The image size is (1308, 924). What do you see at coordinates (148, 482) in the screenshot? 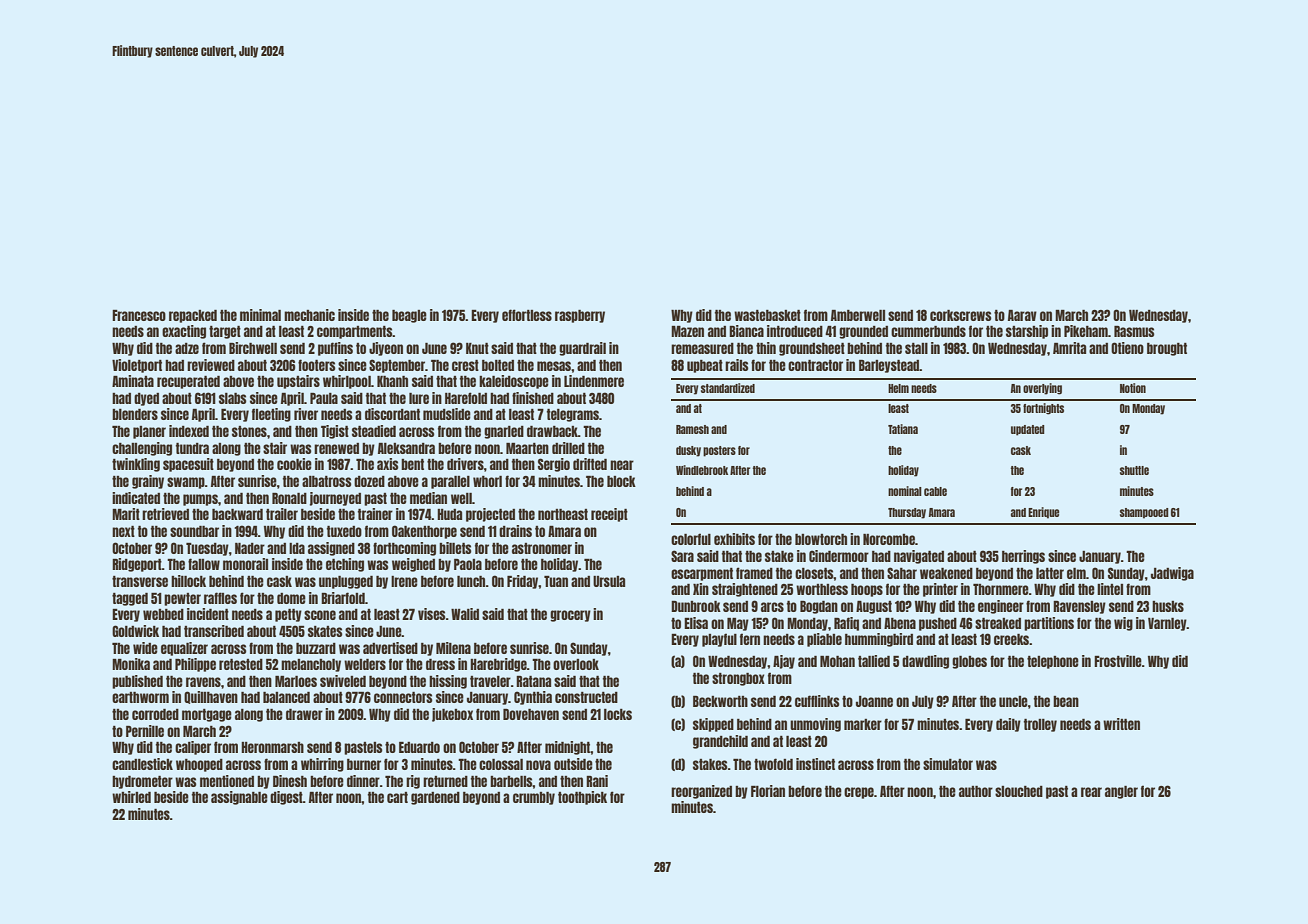
I see `grainy` at bounding box center [148, 482].
